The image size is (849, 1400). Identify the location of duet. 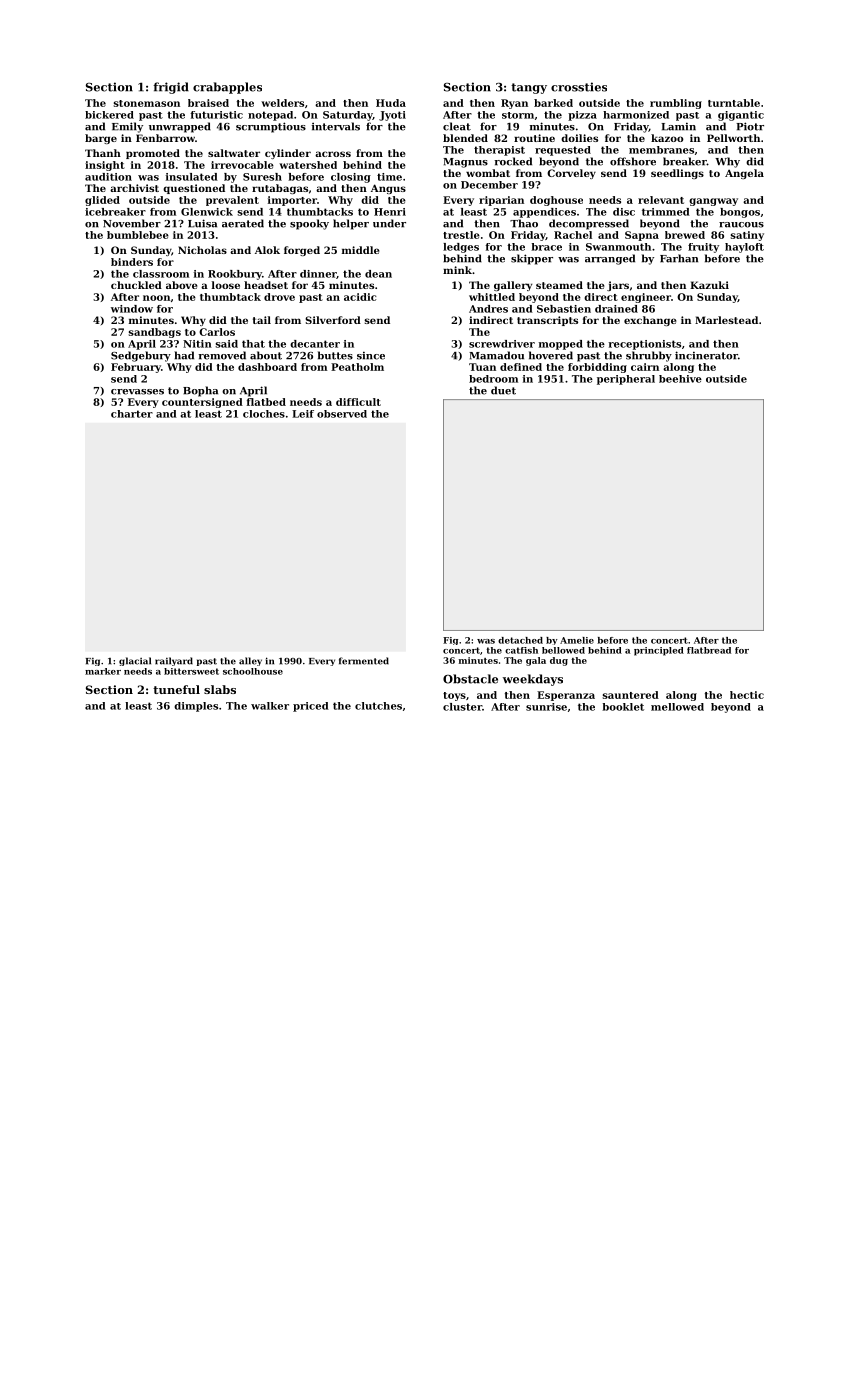
(503, 390).
